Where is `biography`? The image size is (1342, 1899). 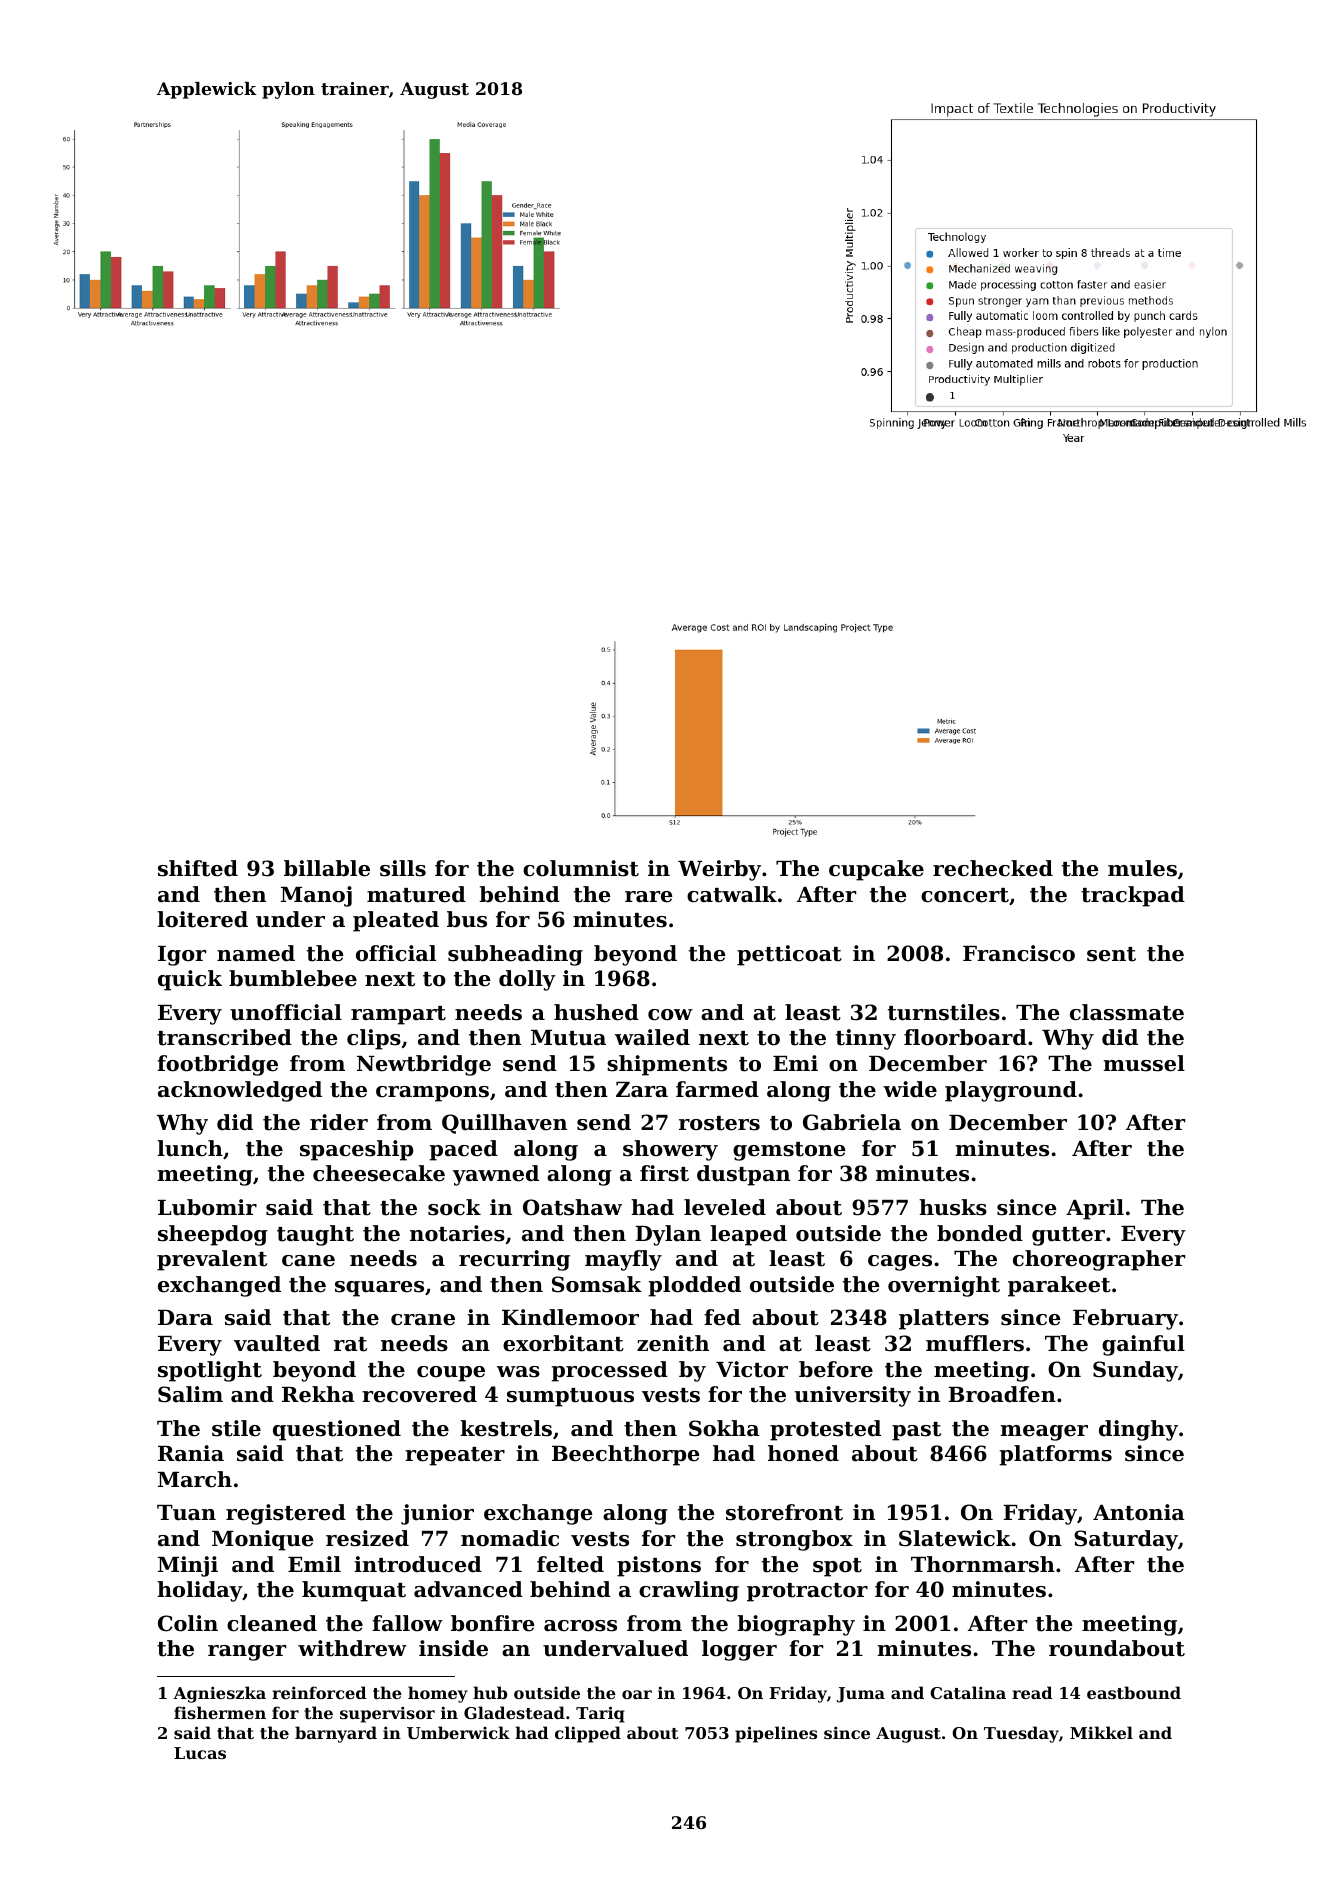 biography is located at coordinates (796, 1625).
